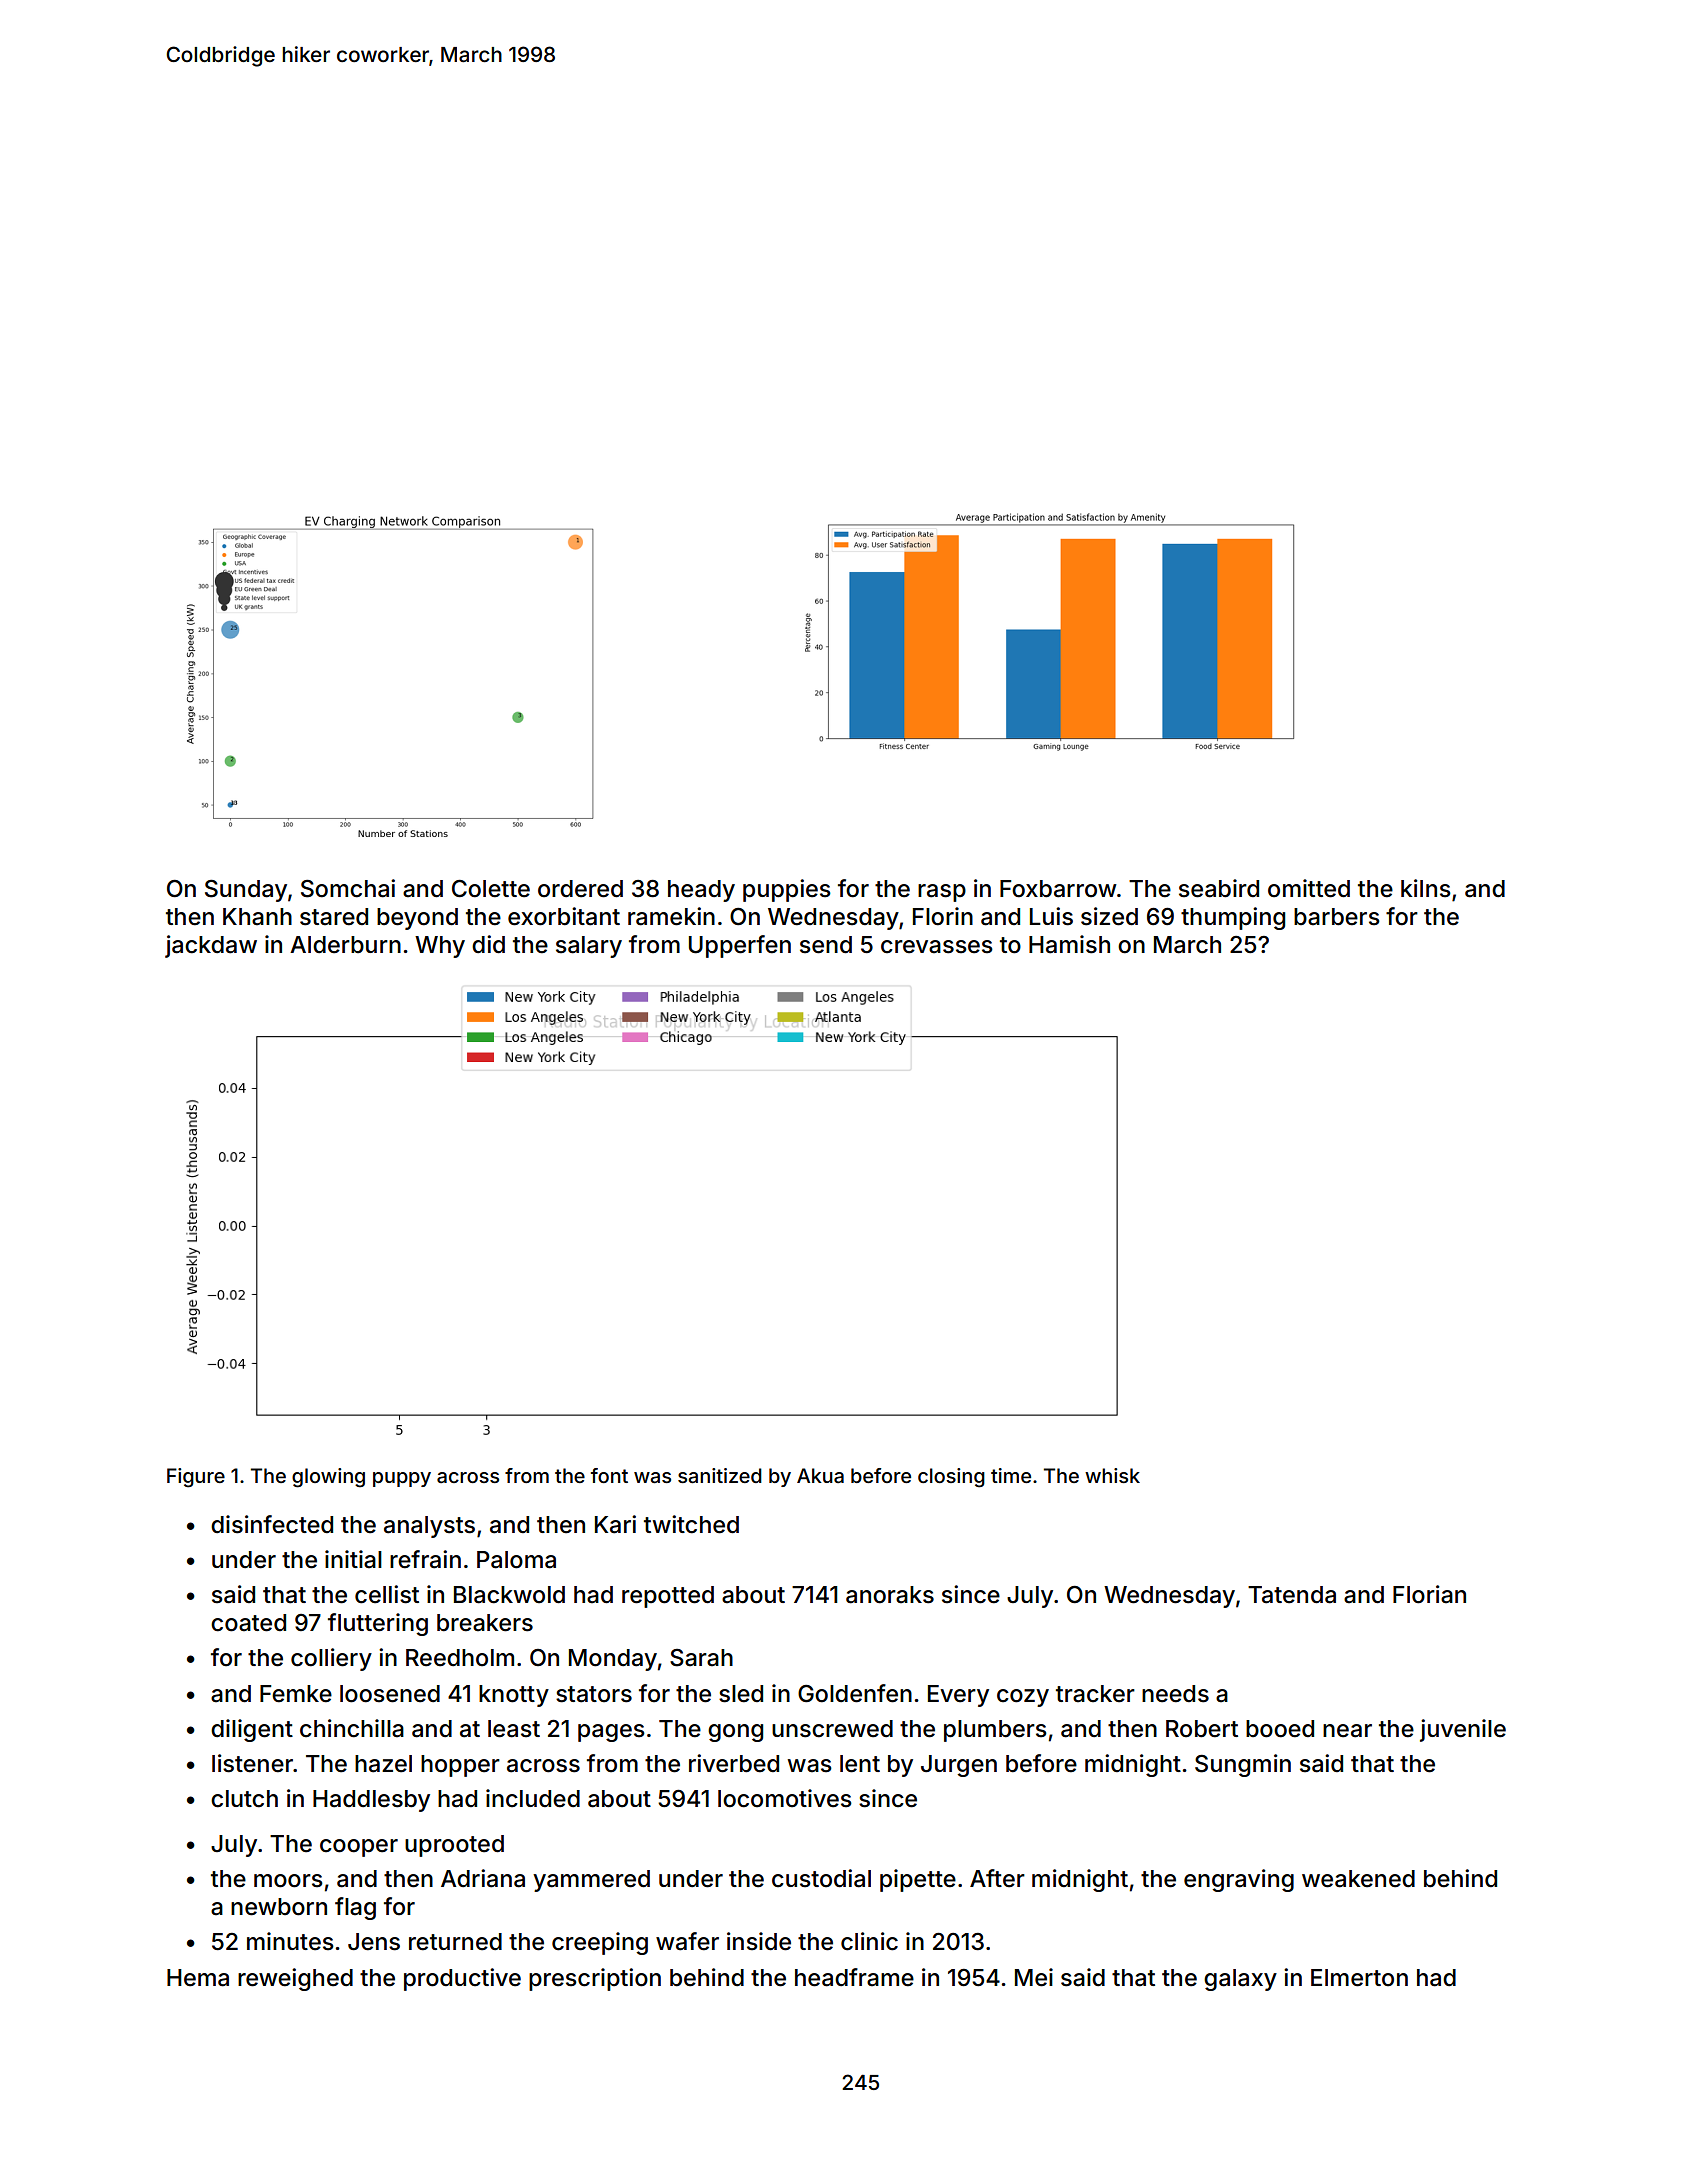  Describe the element at coordinates (701, 891) in the screenshot. I see `heady` at that location.
